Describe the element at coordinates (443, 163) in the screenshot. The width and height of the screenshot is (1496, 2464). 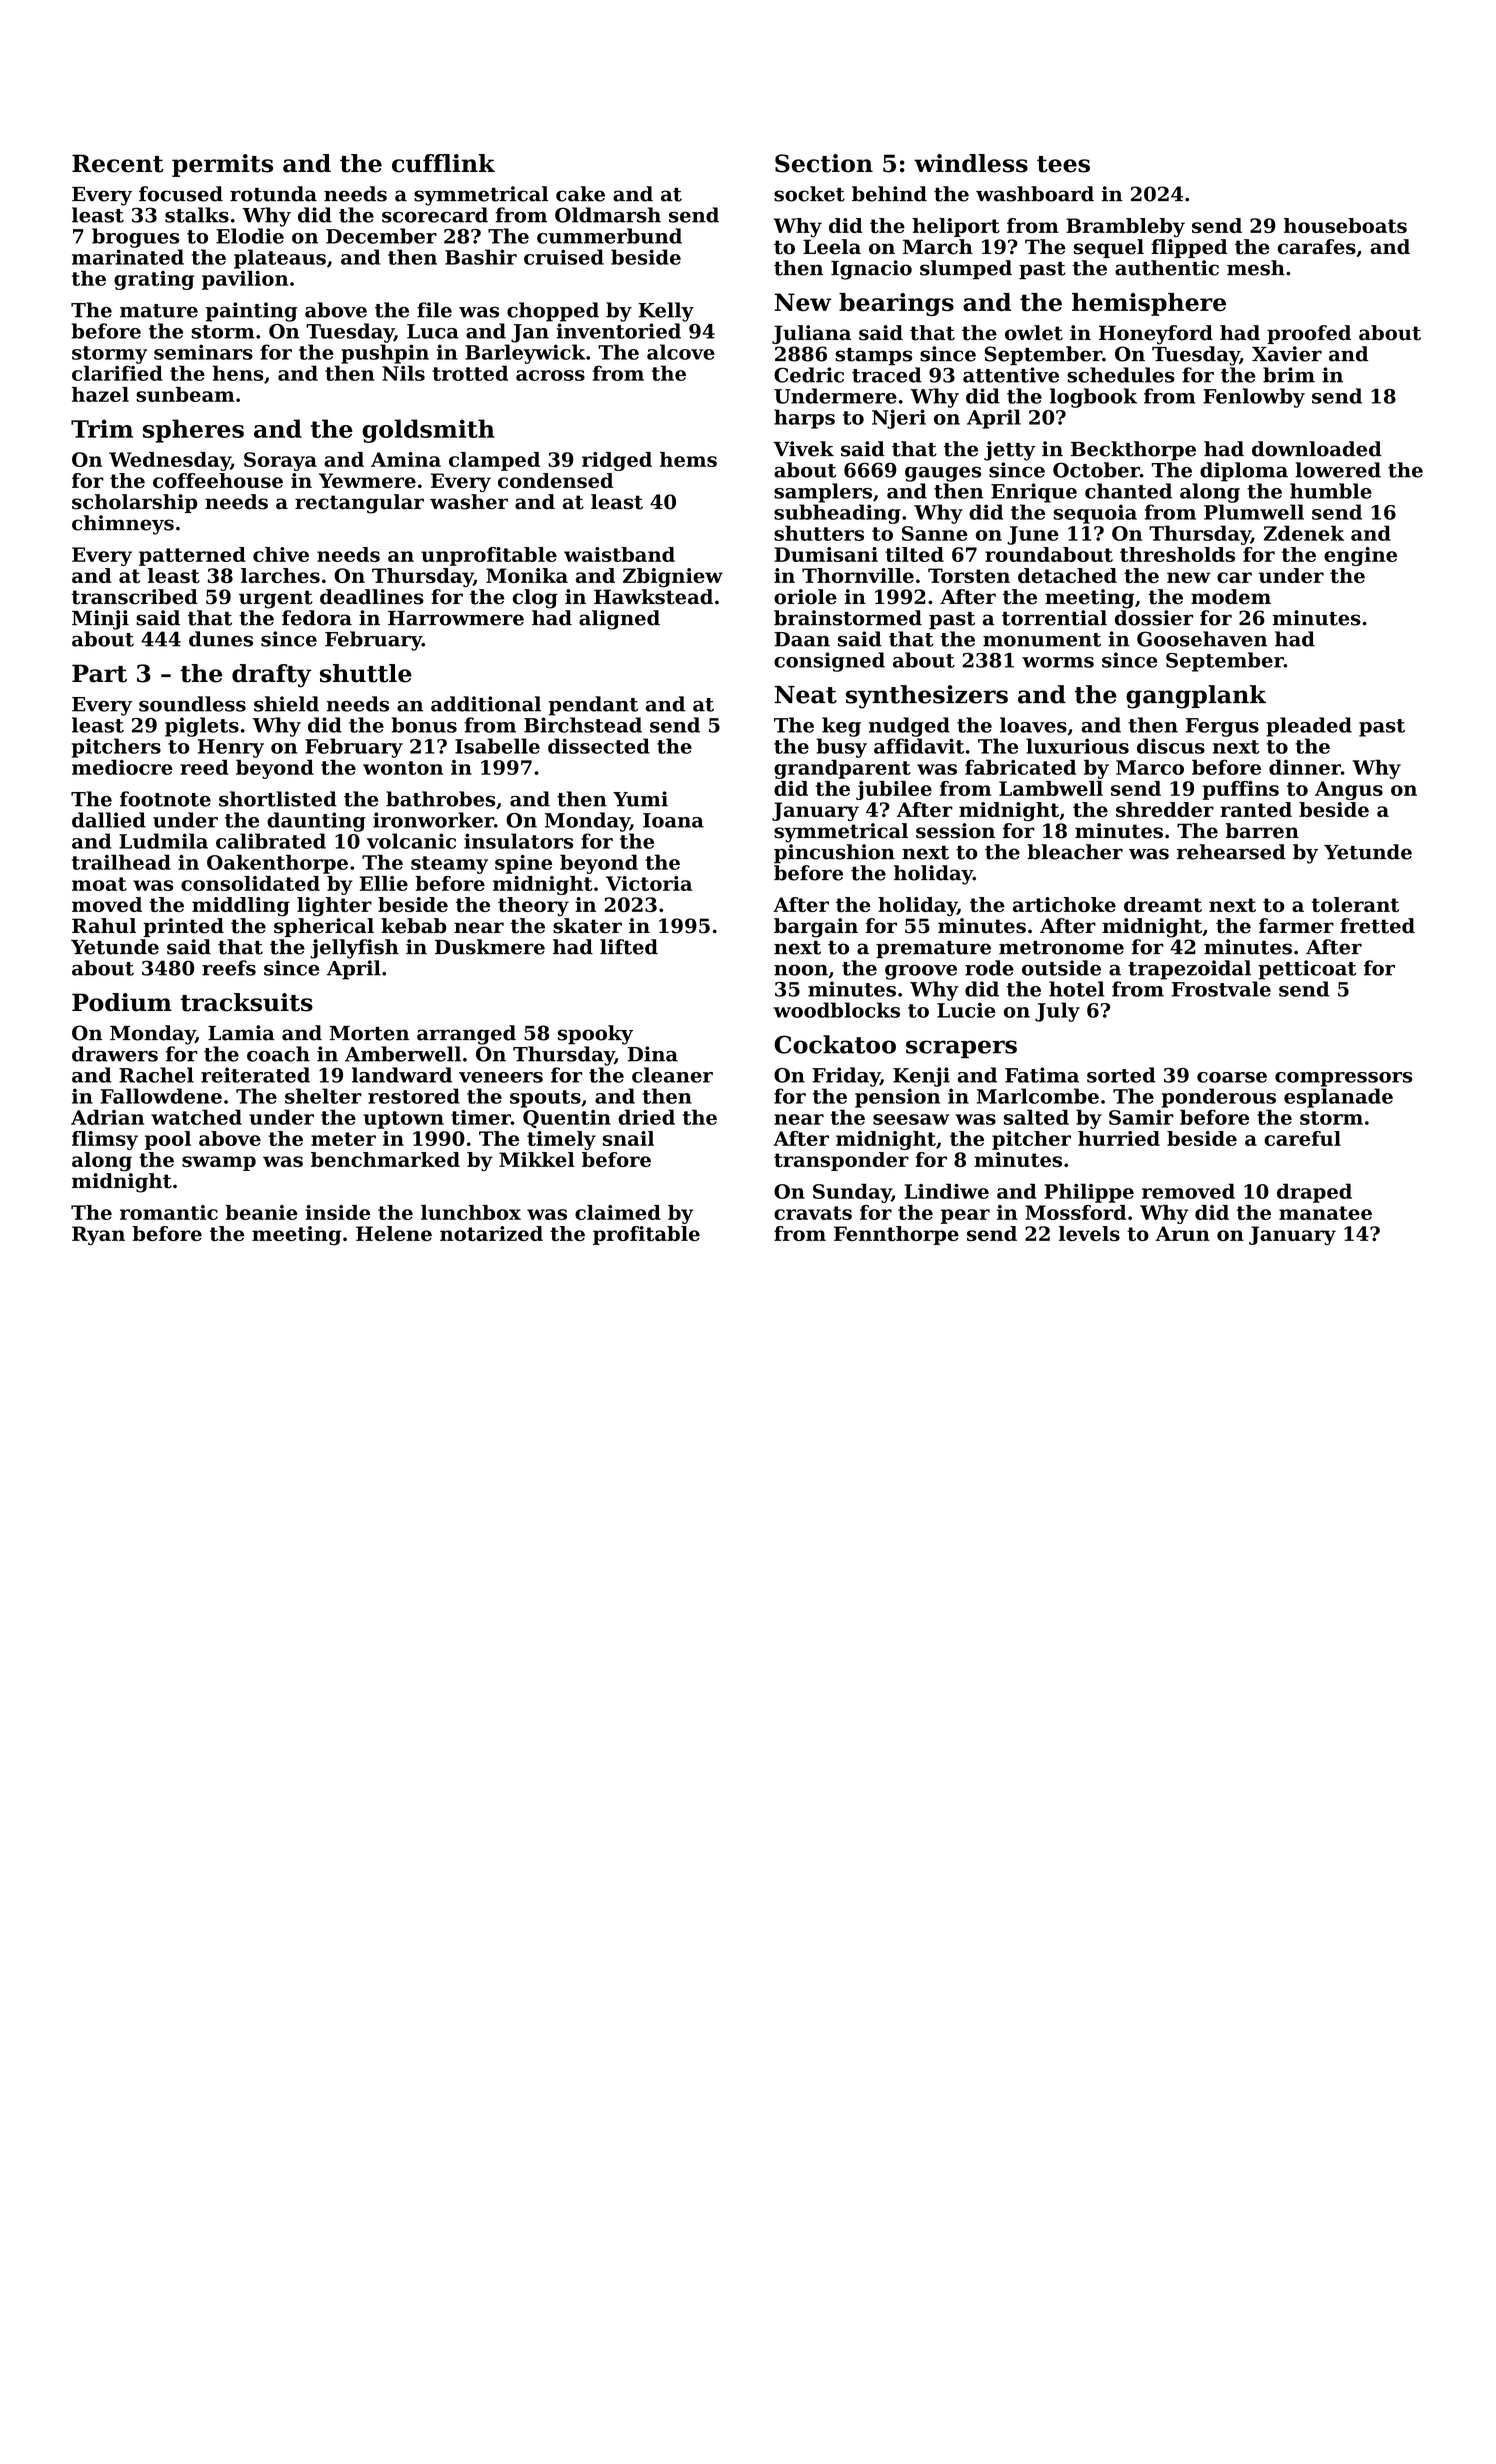
I see `cufflink` at that location.
